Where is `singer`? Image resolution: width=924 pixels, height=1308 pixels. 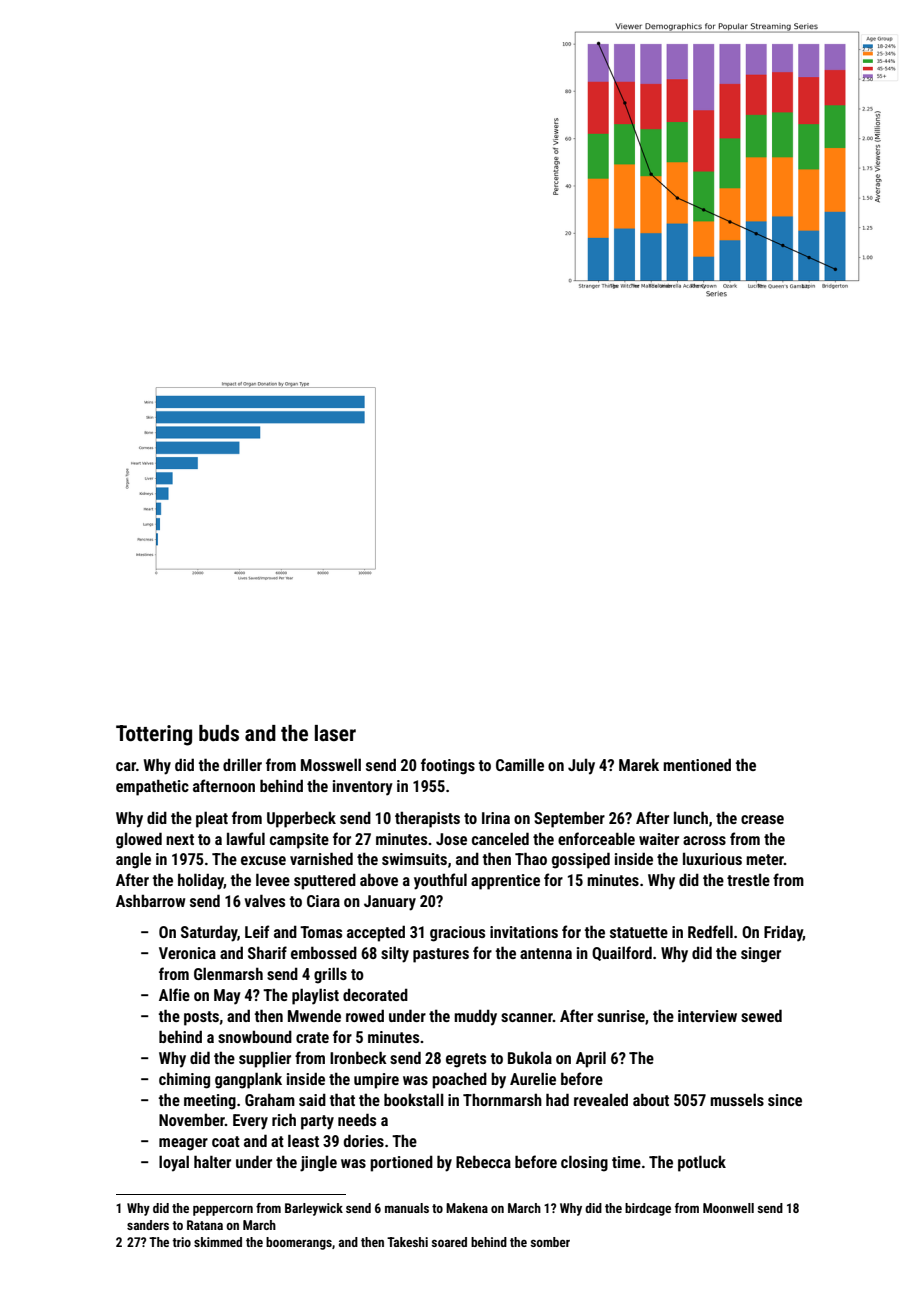
singer is located at coordinates (761, 955).
